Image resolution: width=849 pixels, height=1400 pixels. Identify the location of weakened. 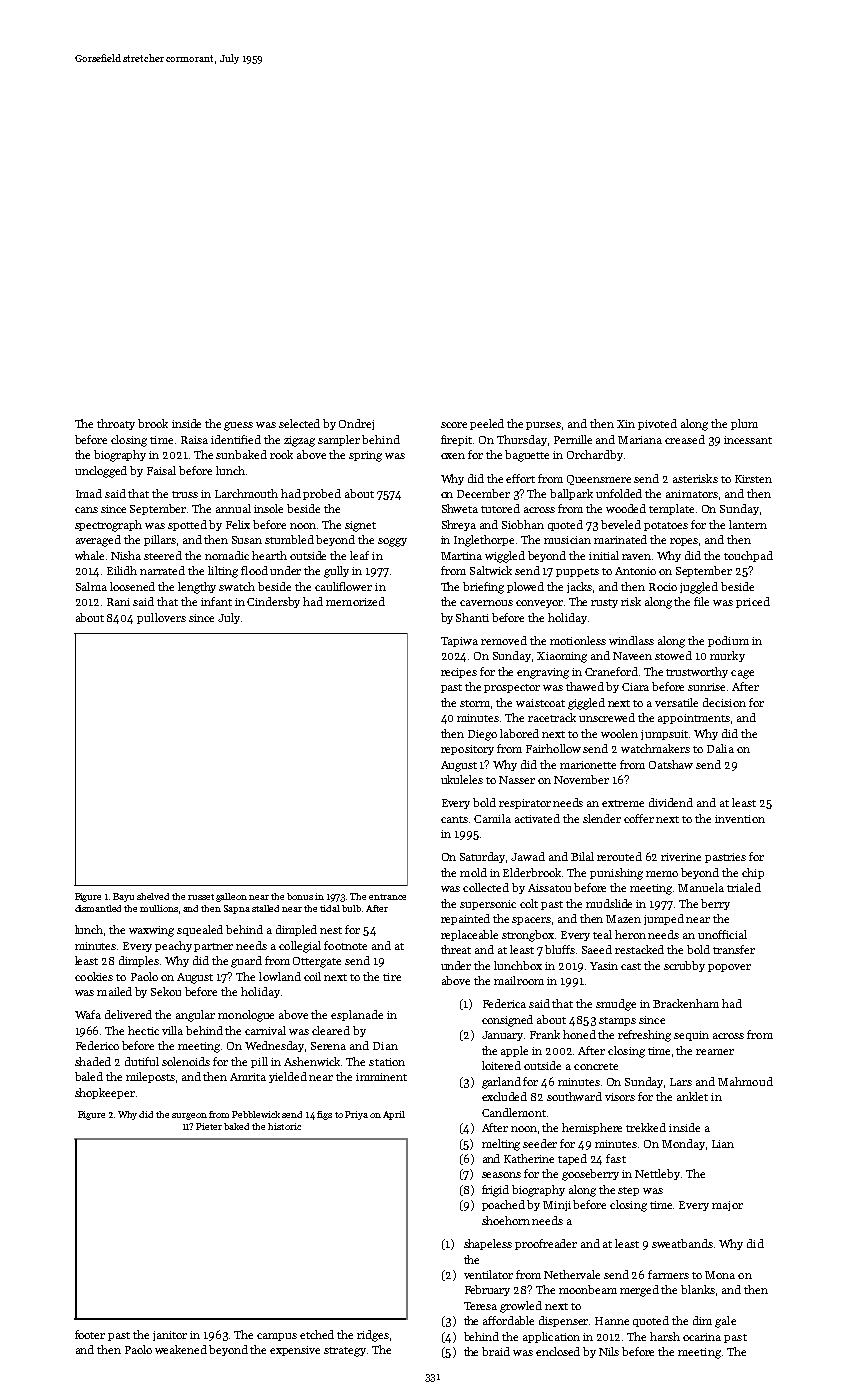
(181, 1349).
